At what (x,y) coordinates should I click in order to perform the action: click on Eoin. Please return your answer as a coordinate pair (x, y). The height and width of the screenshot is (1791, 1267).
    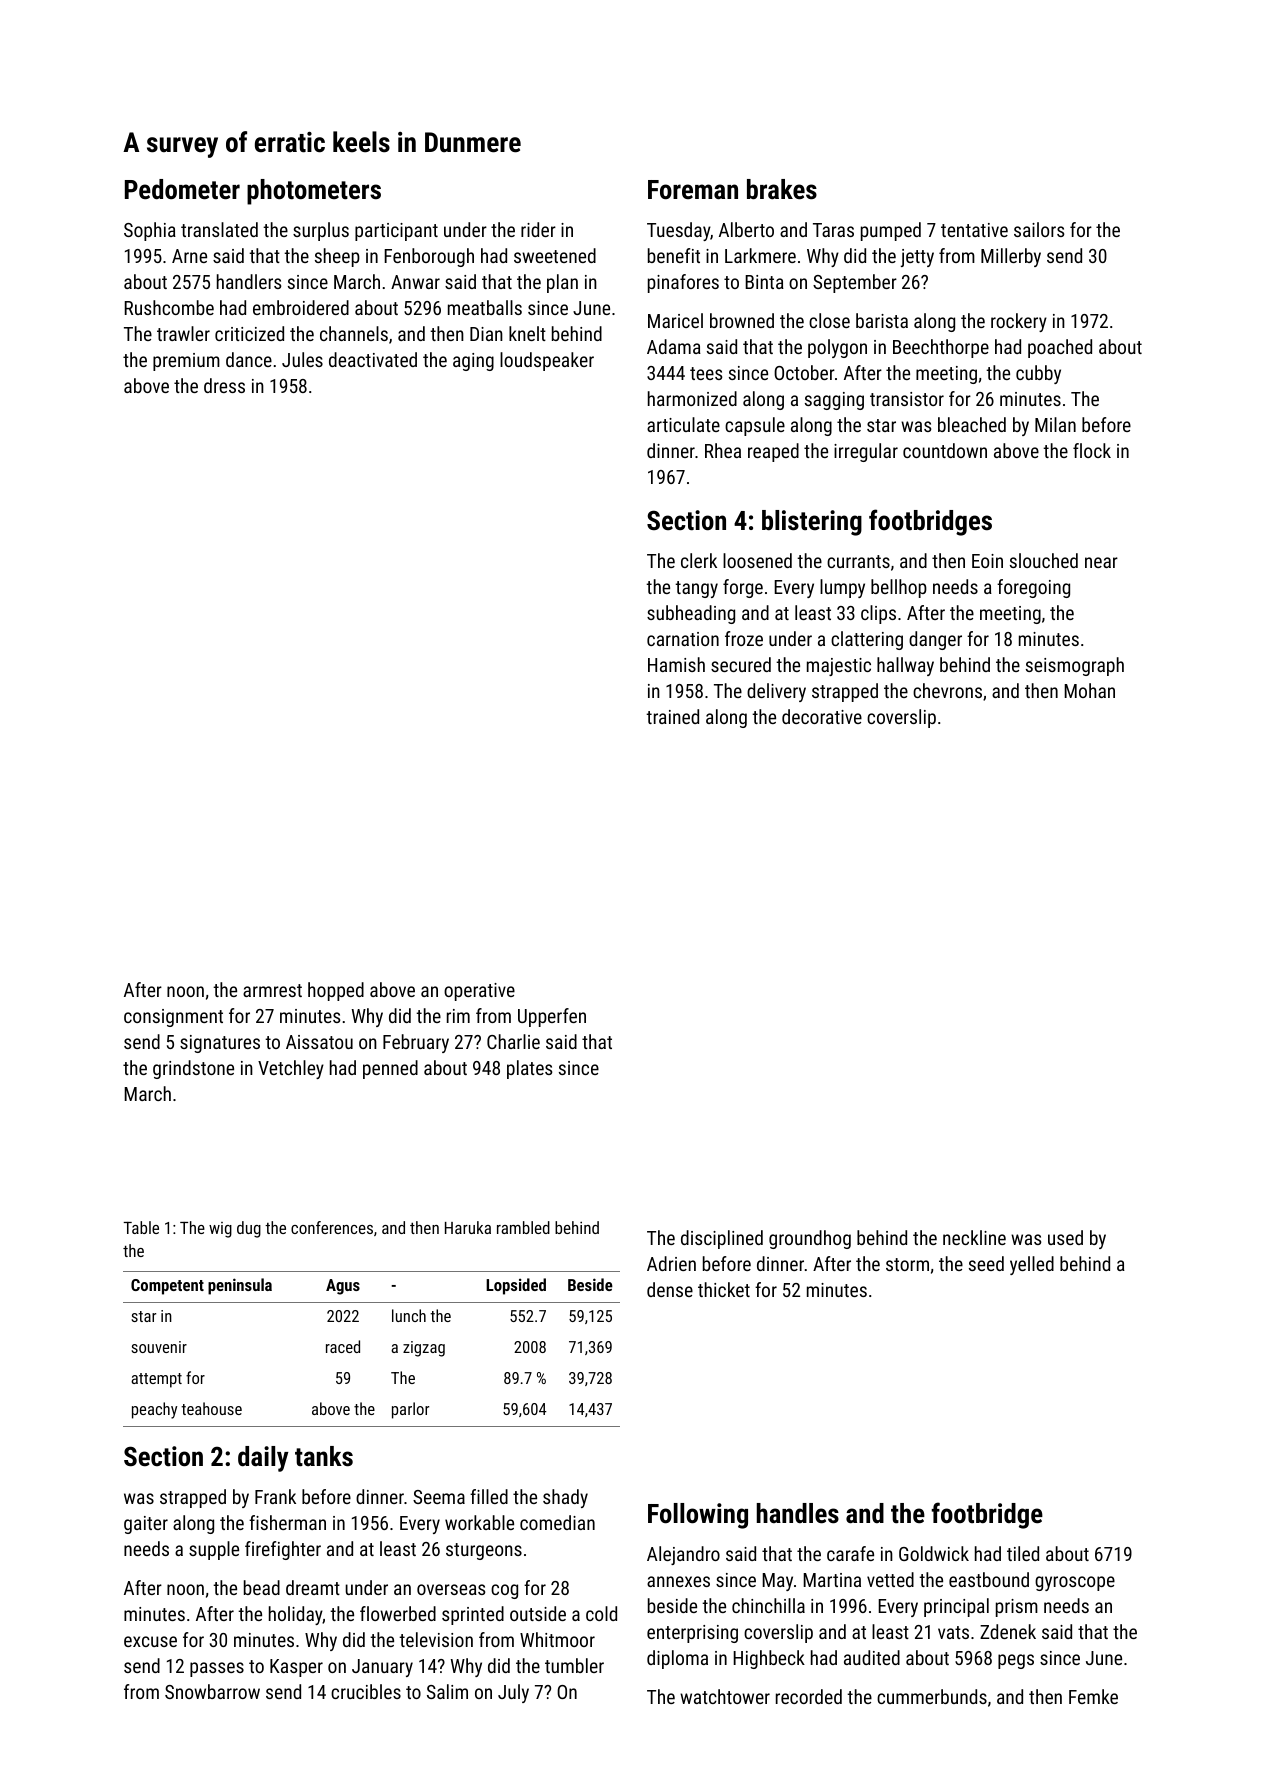
    Looking at the image, I should click on (987, 561).
